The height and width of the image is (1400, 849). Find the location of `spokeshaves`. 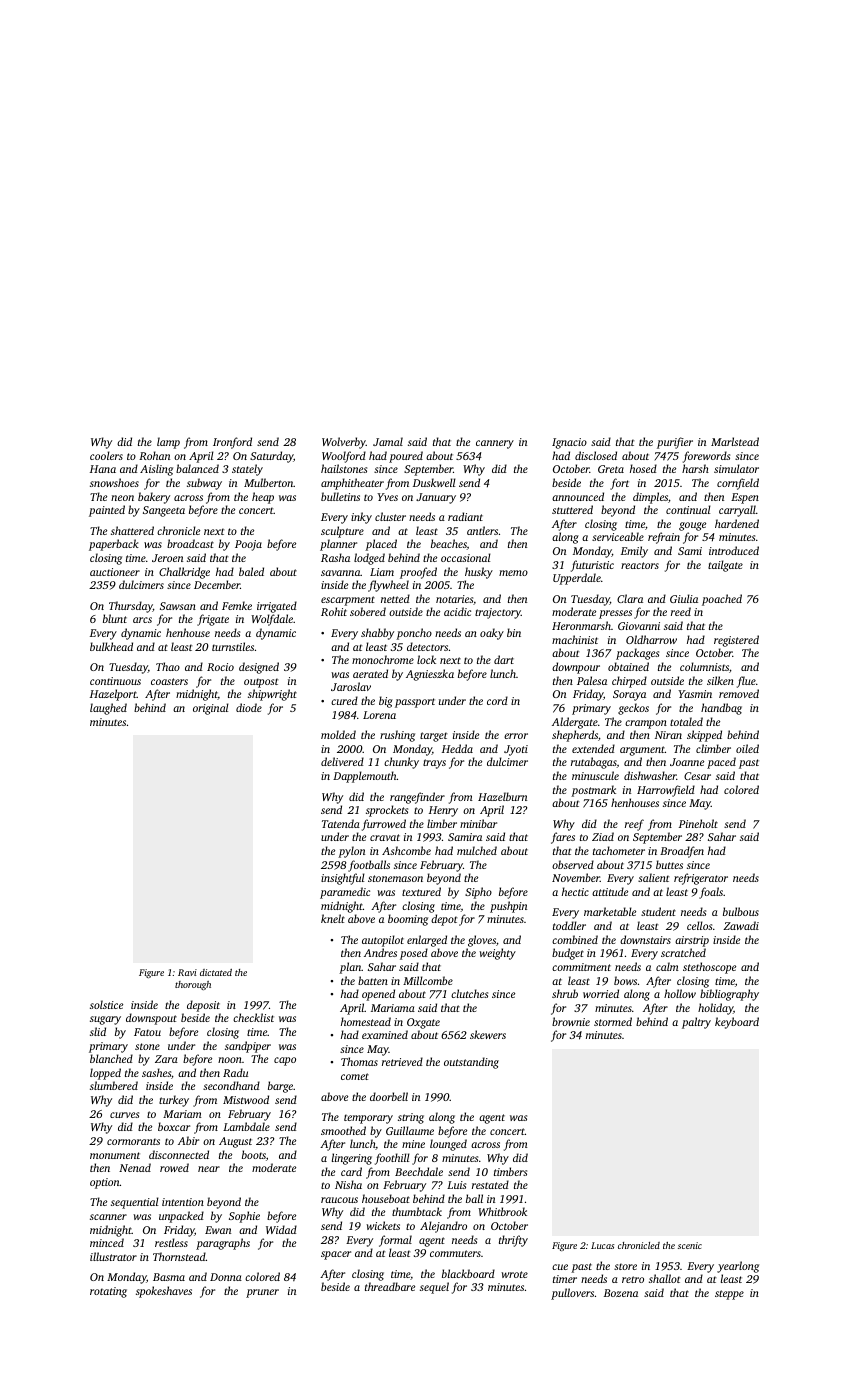

spokeshaves is located at coordinates (164, 1292).
